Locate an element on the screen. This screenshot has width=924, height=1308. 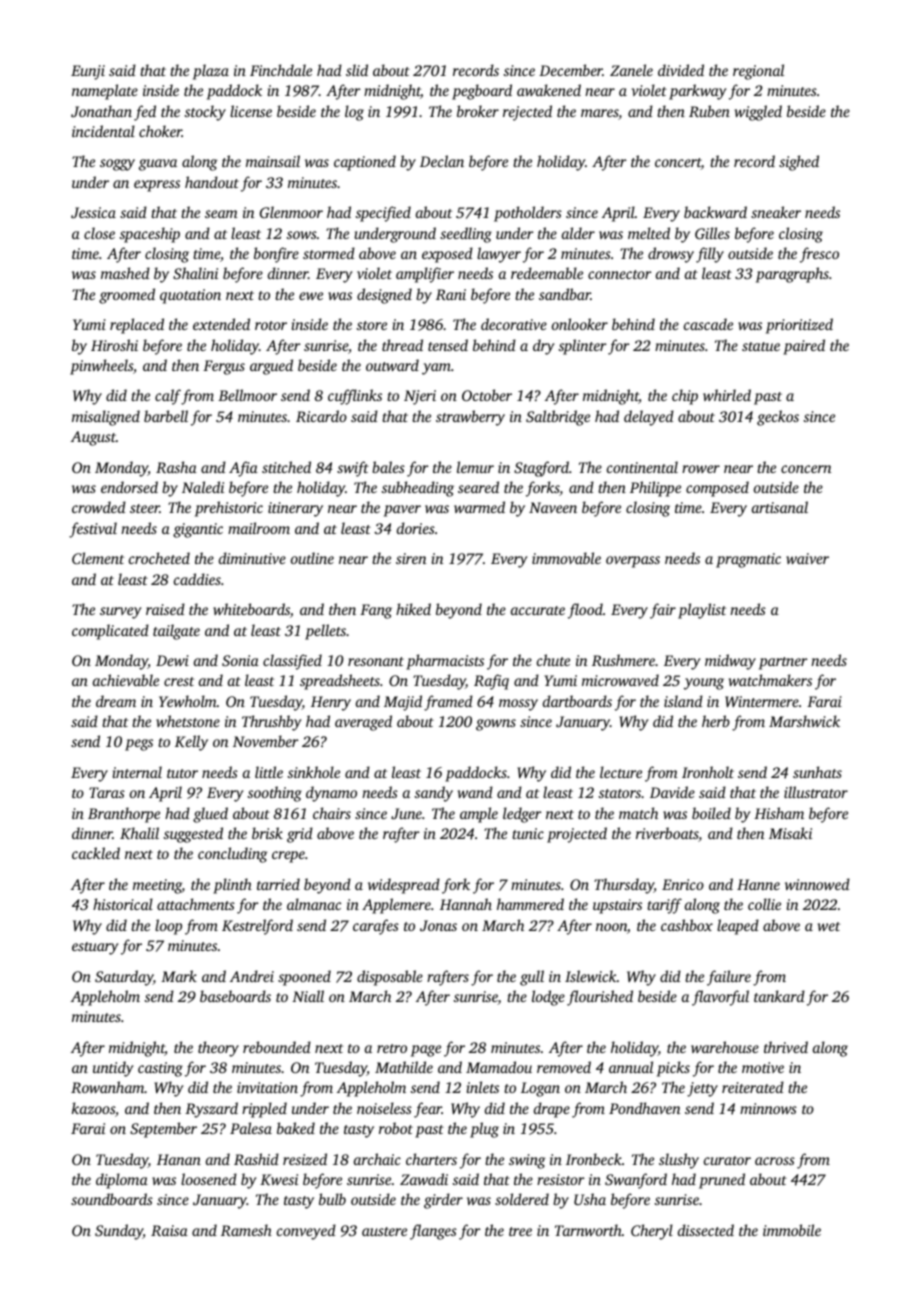
store is located at coordinates (372, 325).
